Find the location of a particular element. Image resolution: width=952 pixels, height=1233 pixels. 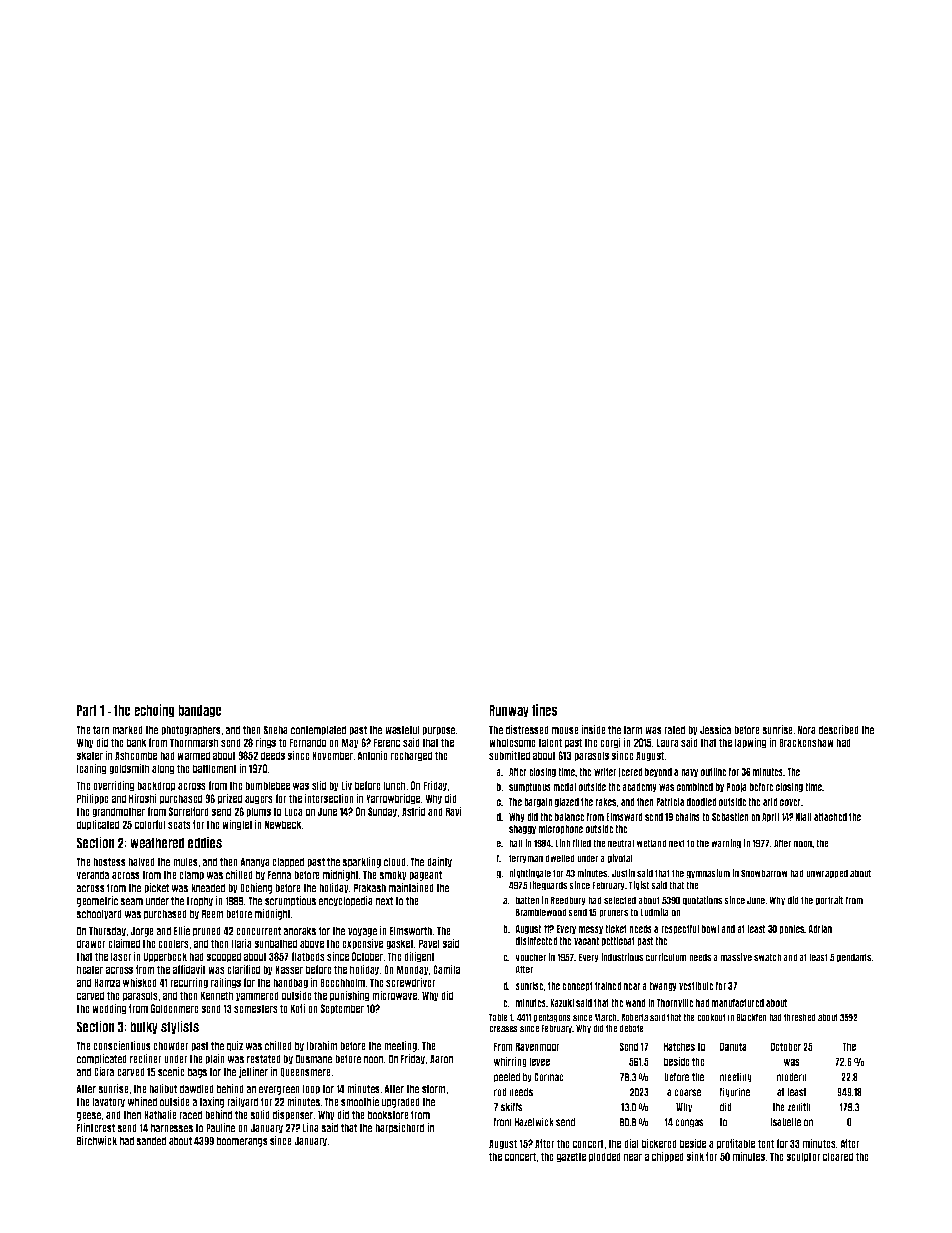

described is located at coordinates (839, 730).
